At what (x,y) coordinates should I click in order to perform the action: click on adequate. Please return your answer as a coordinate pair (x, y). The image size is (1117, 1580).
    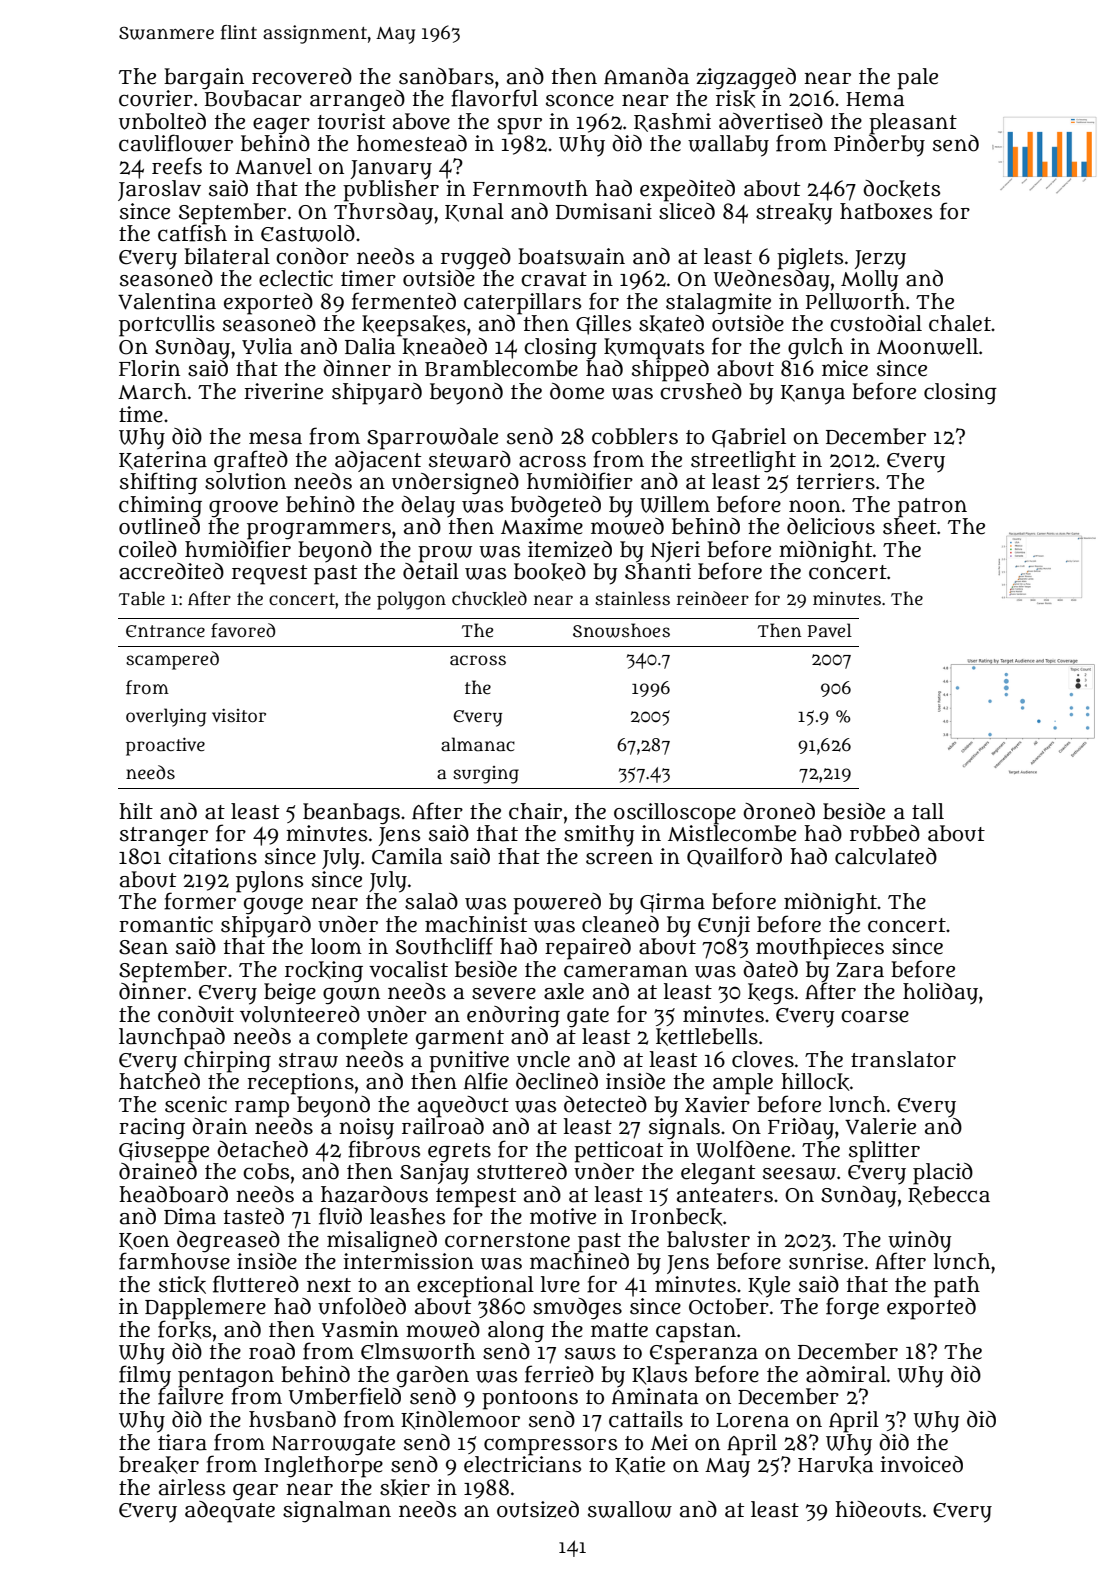
    Looking at the image, I should click on (230, 1511).
